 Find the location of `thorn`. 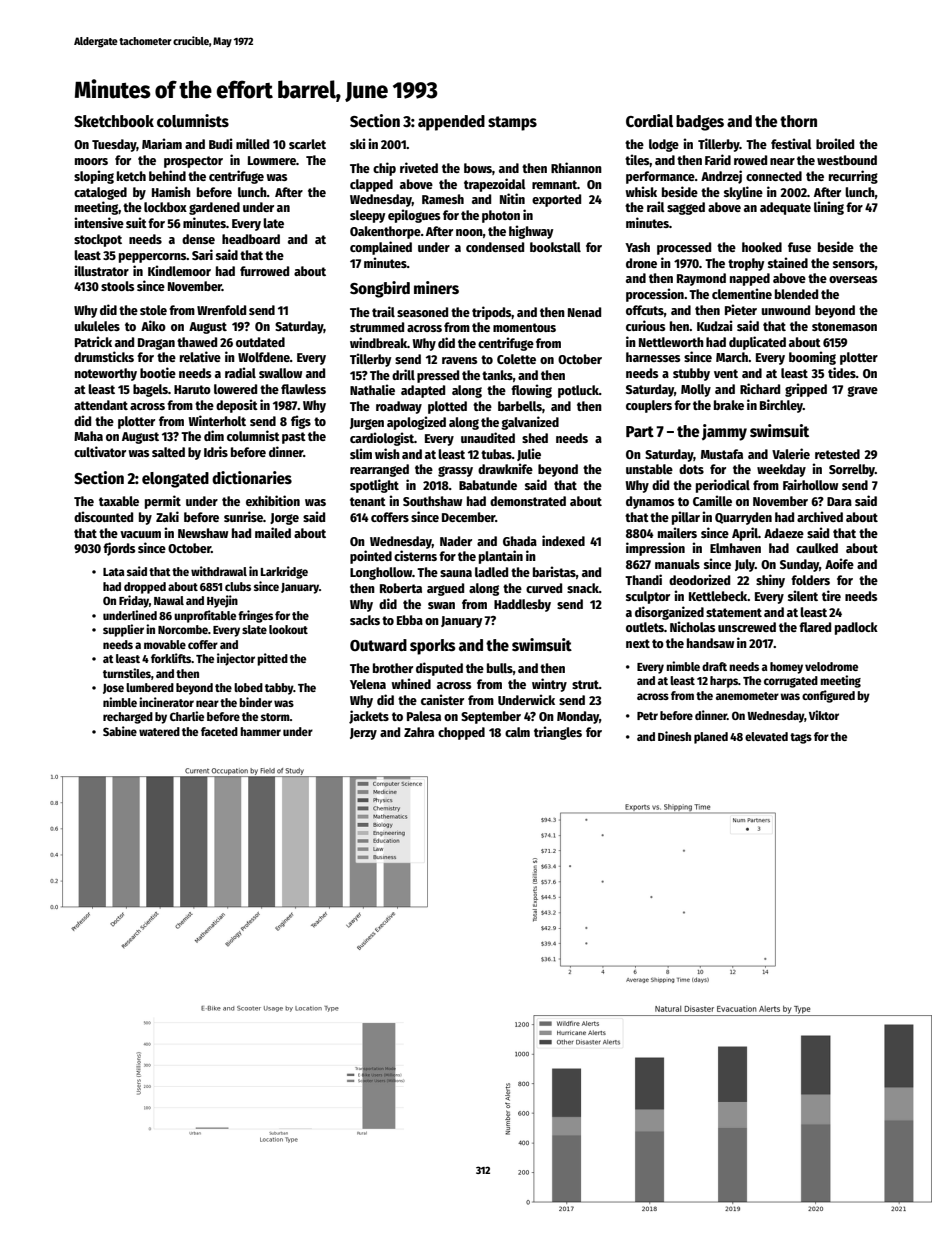

thorn is located at coordinates (798, 121).
